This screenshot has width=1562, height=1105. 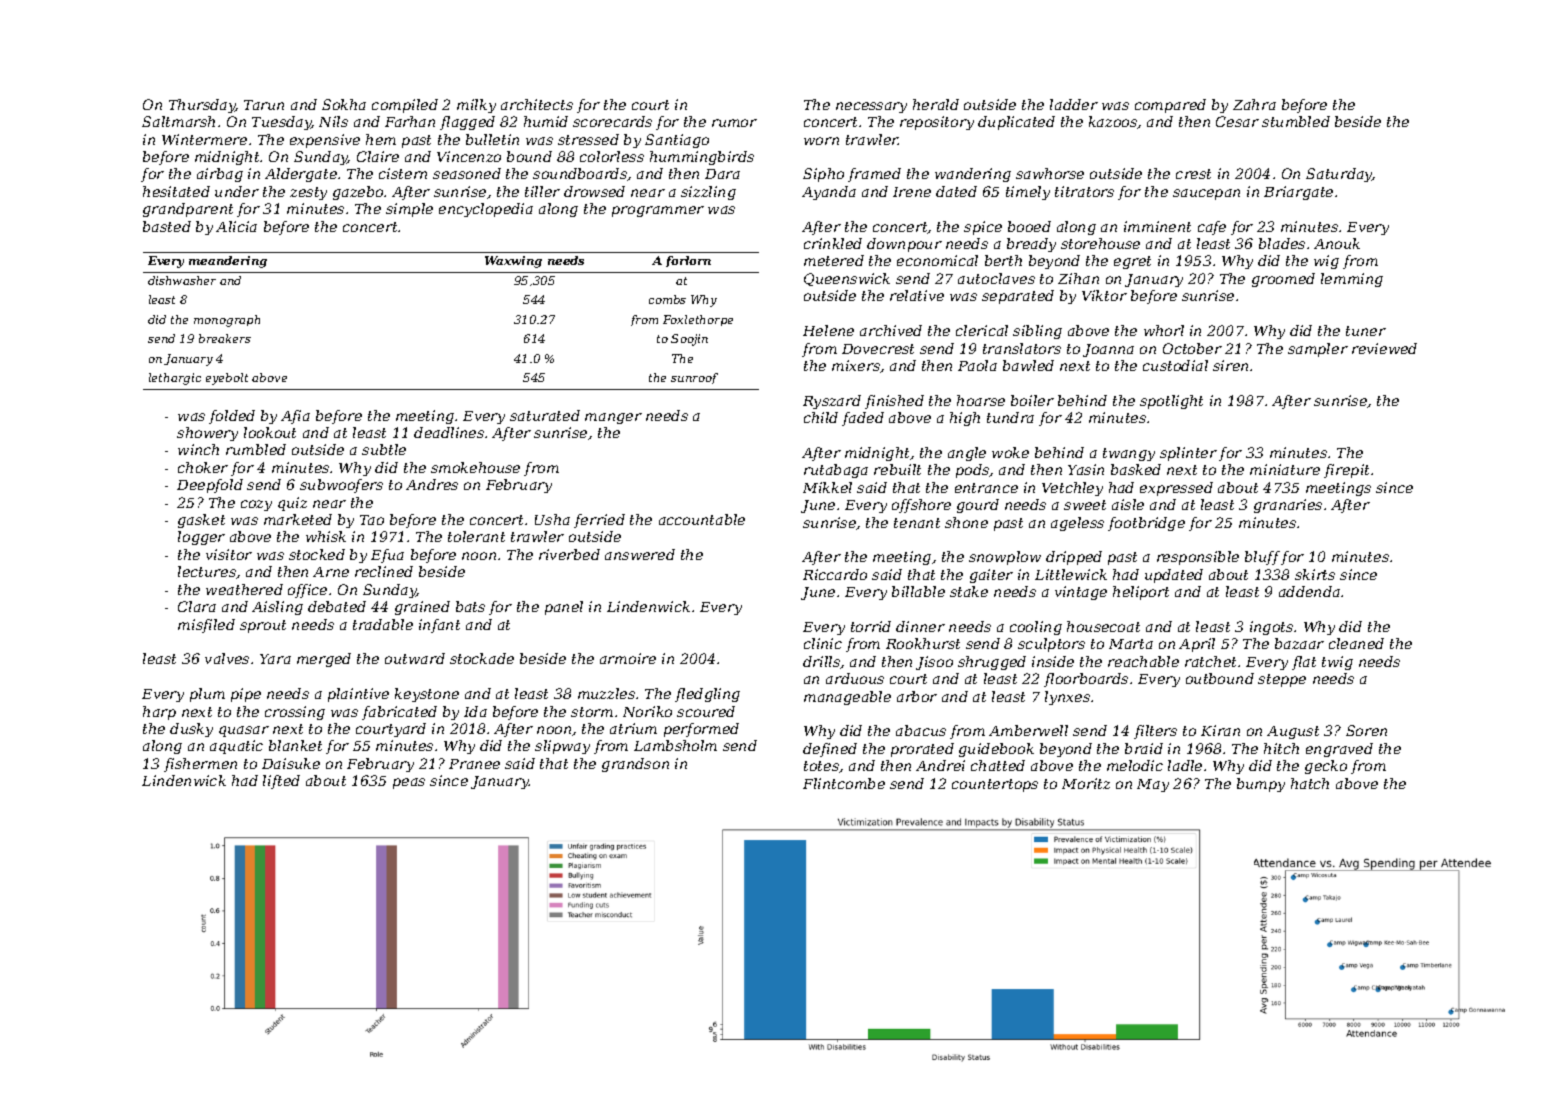 I want to click on combs, so click(x=667, y=299).
